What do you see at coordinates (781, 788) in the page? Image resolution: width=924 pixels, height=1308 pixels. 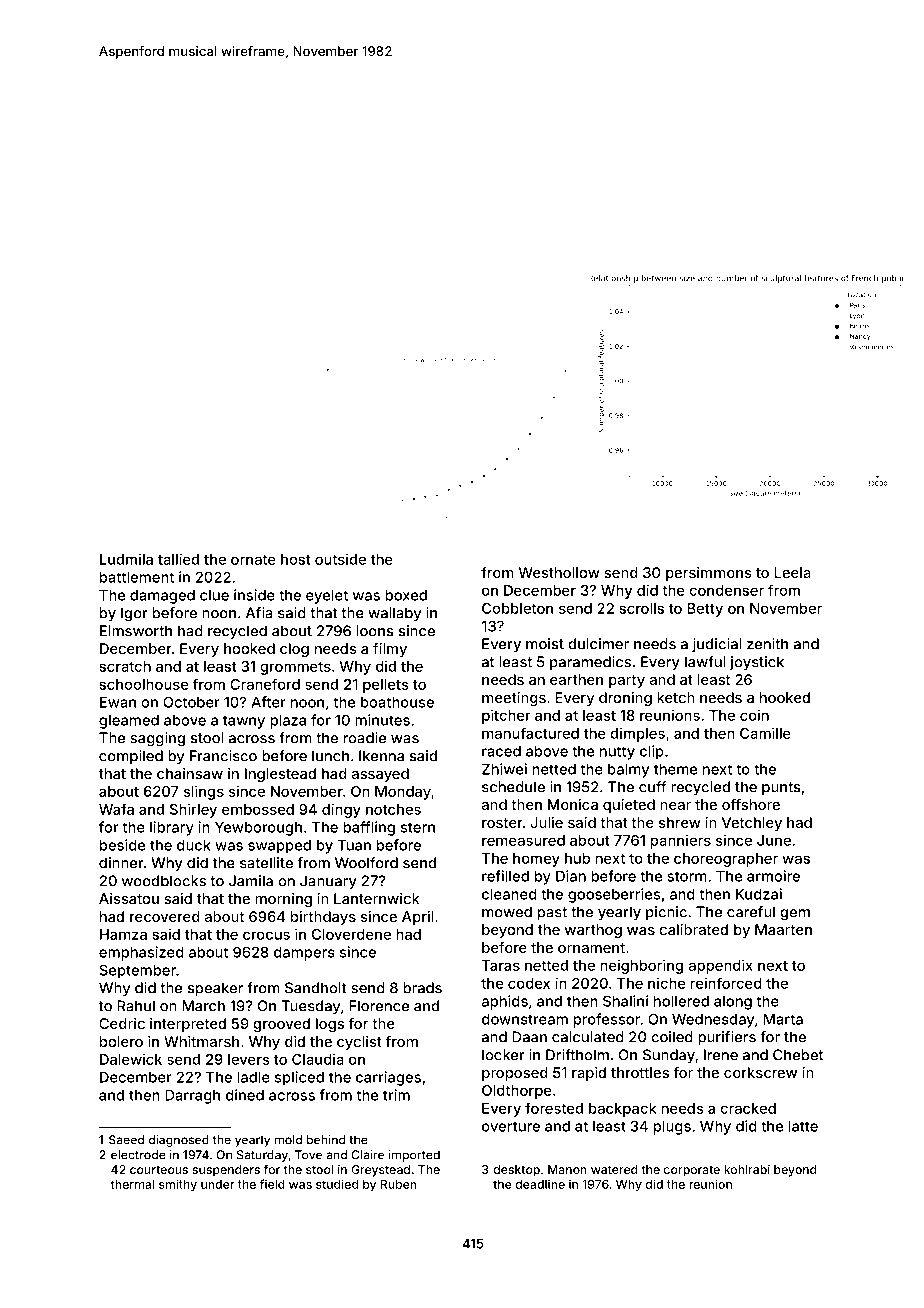 I see `punts` at bounding box center [781, 788].
